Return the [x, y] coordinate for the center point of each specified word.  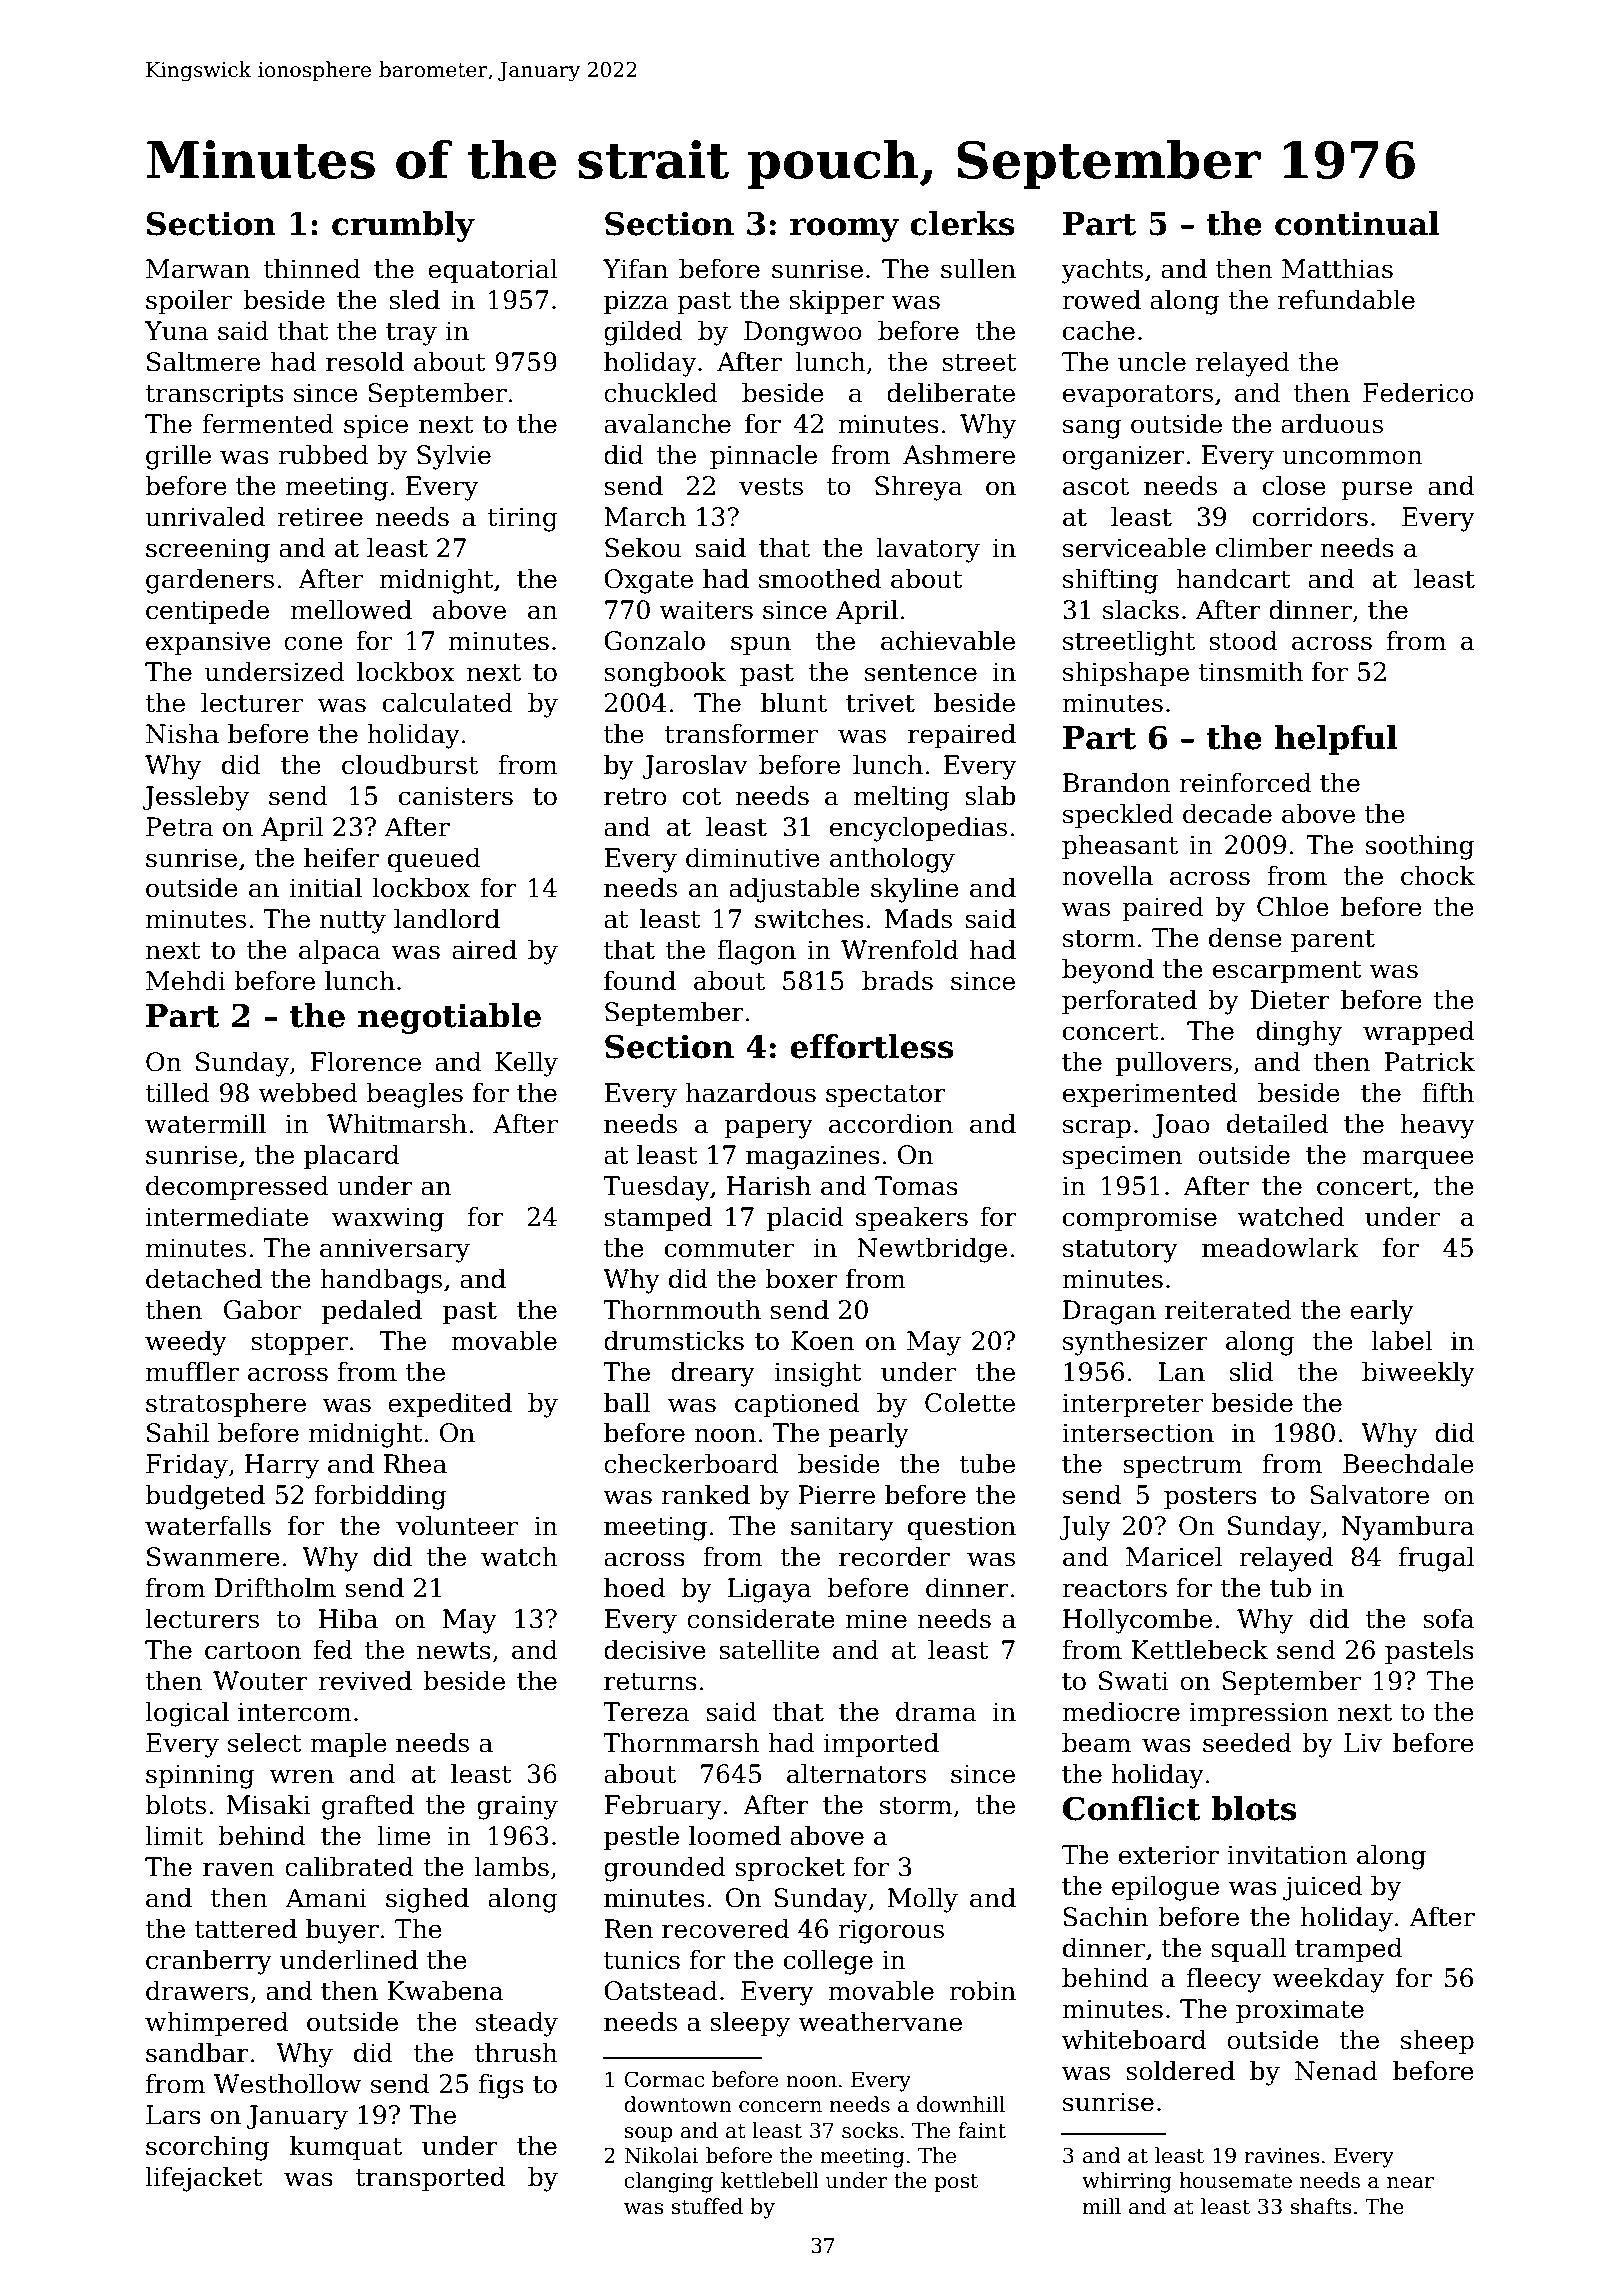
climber [1264, 547]
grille [178, 457]
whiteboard [1134, 2039]
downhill [961, 2104]
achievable [948, 640]
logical [187, 1714]
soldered [1180, 2070]
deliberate [951, 392]
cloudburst [410, 764]
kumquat [346, 2147]
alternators [856, 1773]
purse [1376, 490]
